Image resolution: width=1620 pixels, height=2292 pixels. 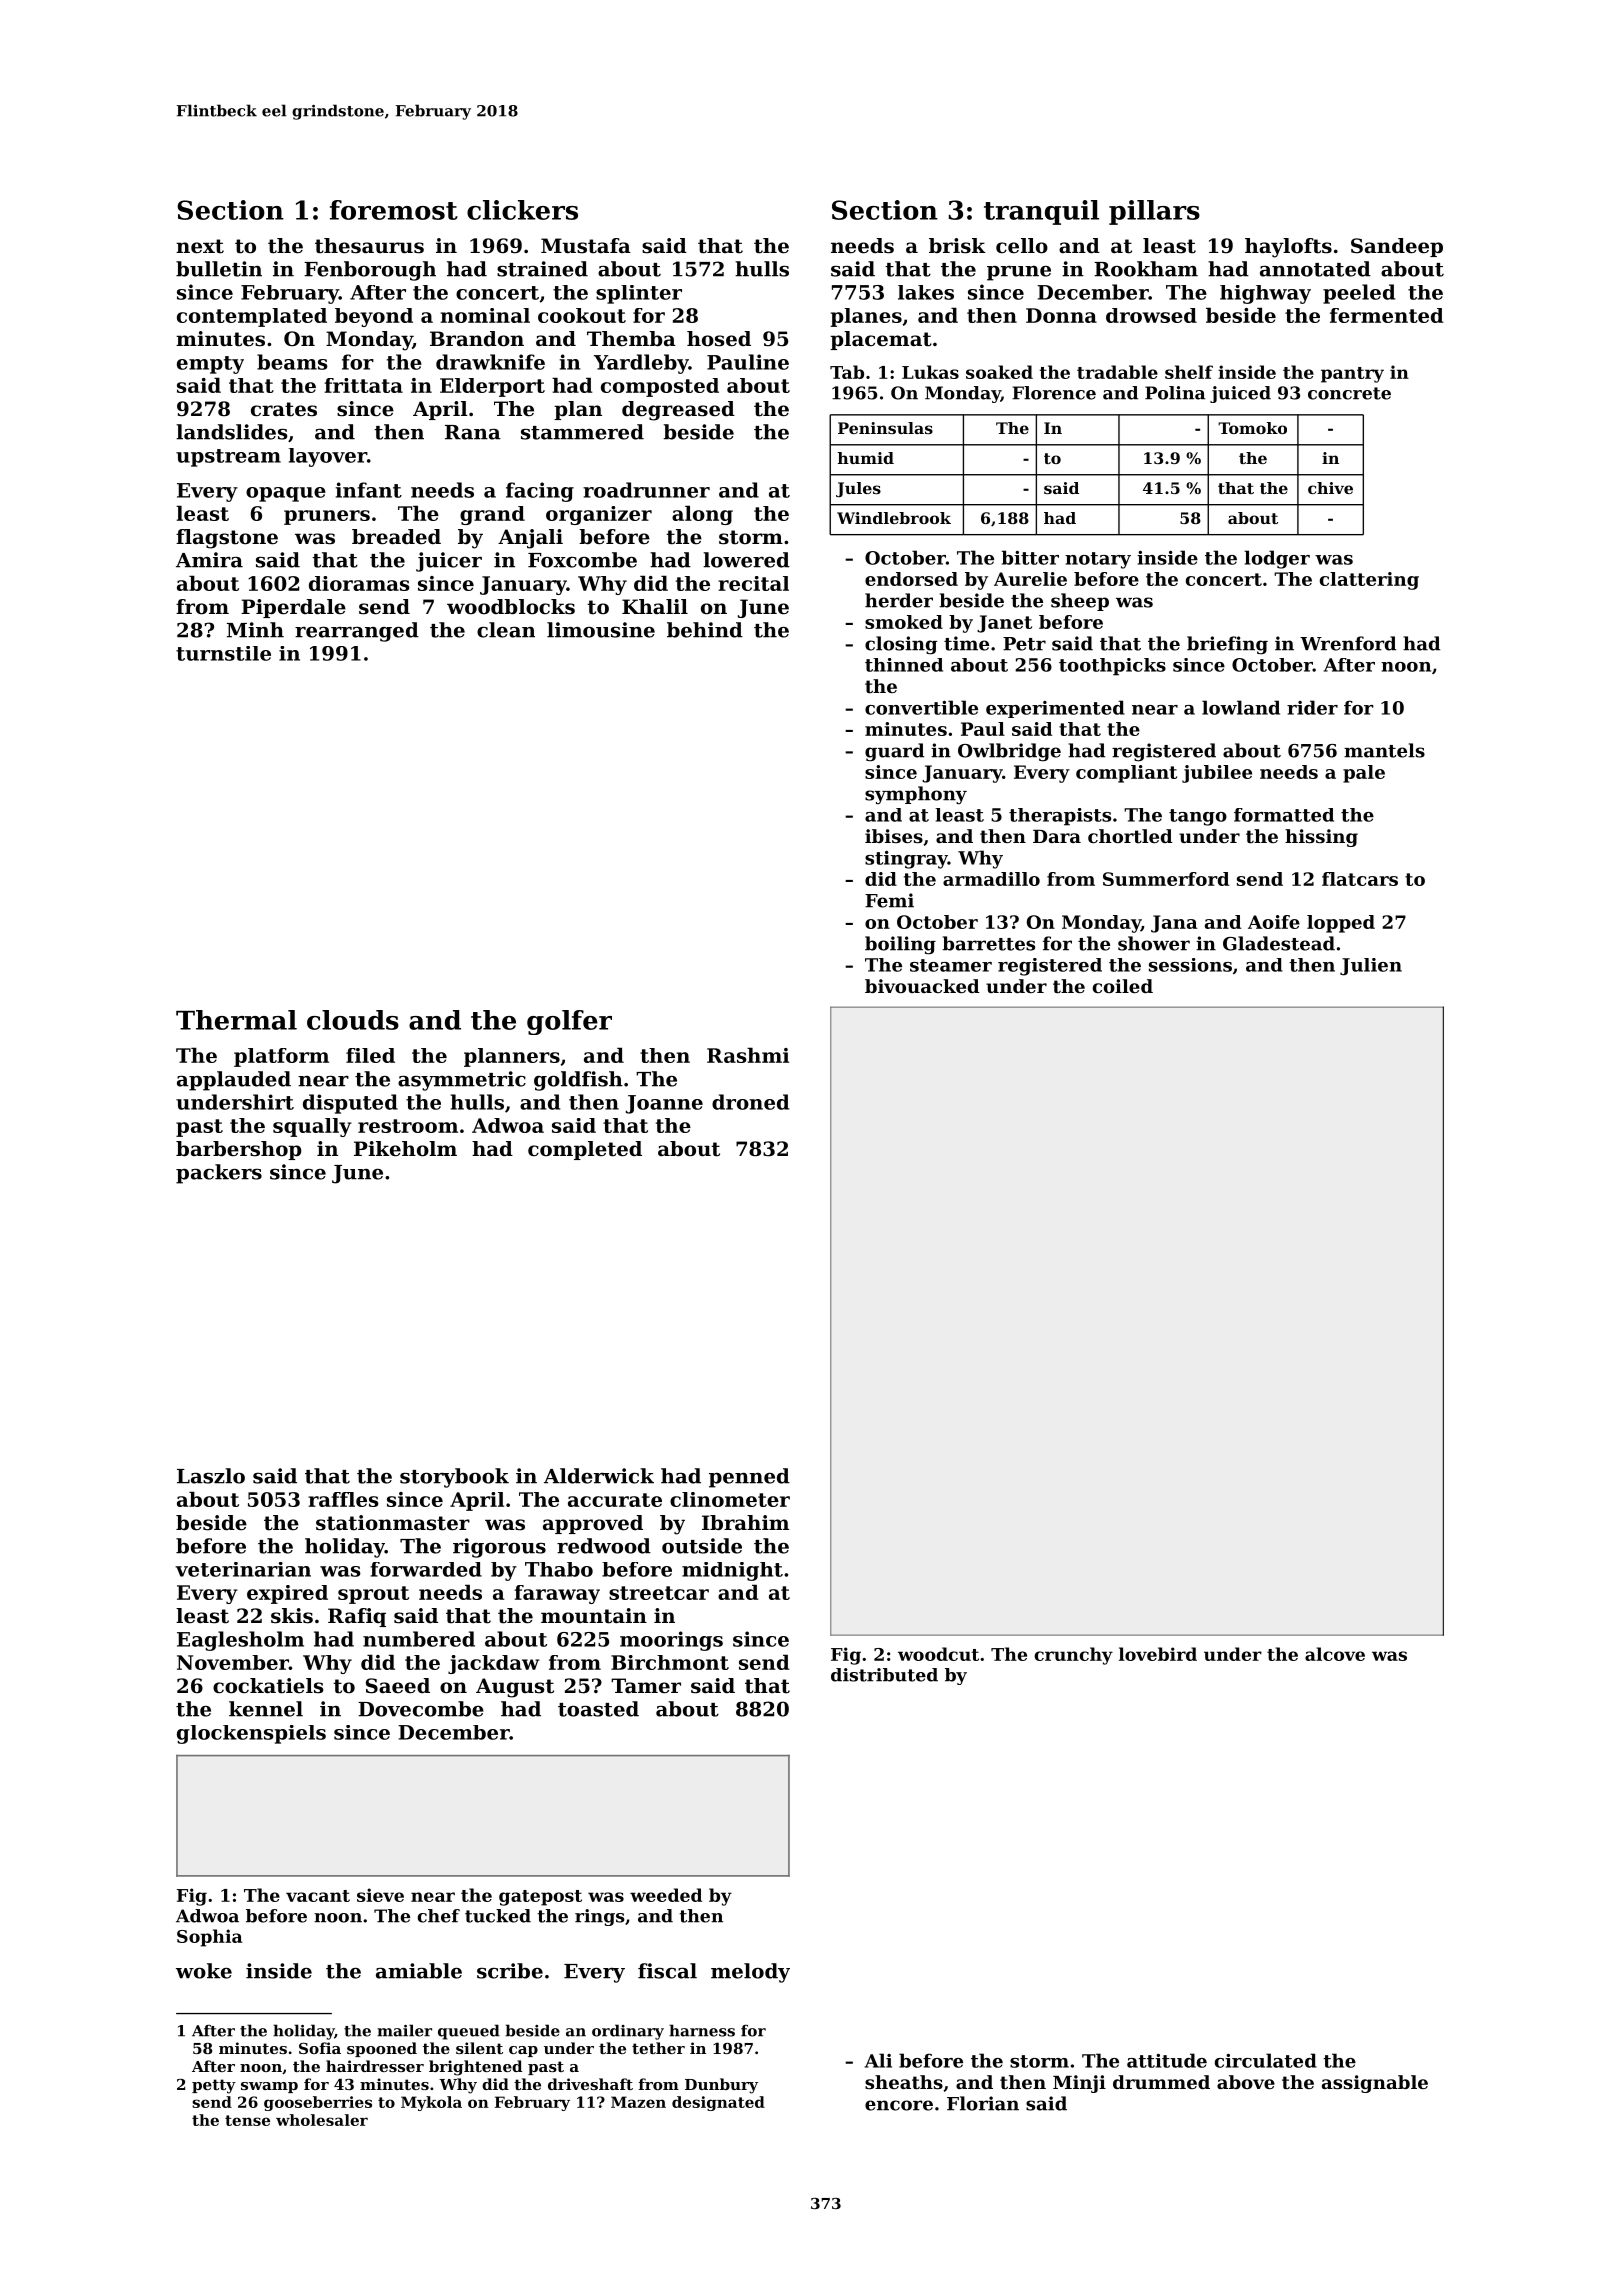 I want to click on upstream, so click(x=228, y=458).
